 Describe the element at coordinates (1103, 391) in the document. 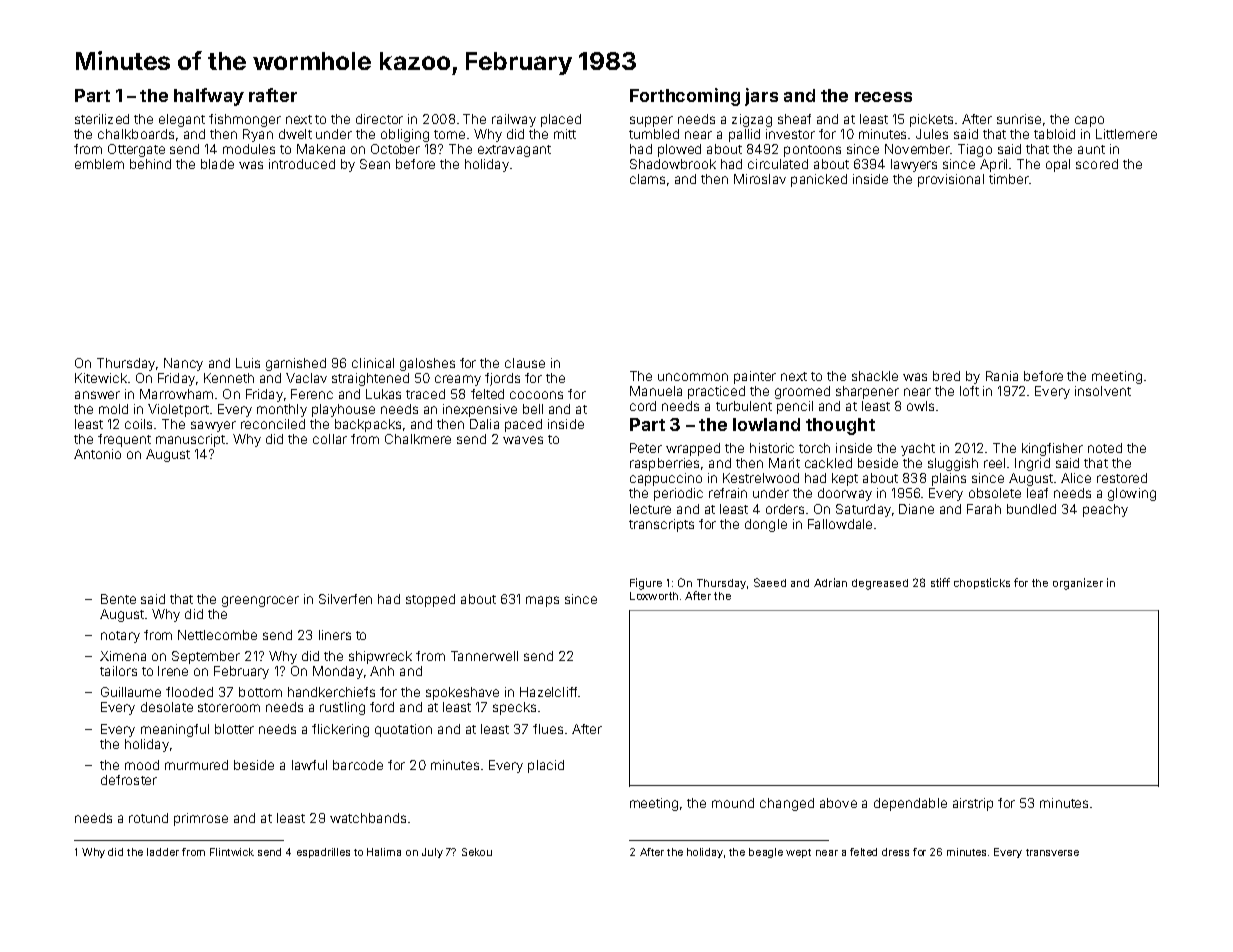

I see `insolvent` at that location.
